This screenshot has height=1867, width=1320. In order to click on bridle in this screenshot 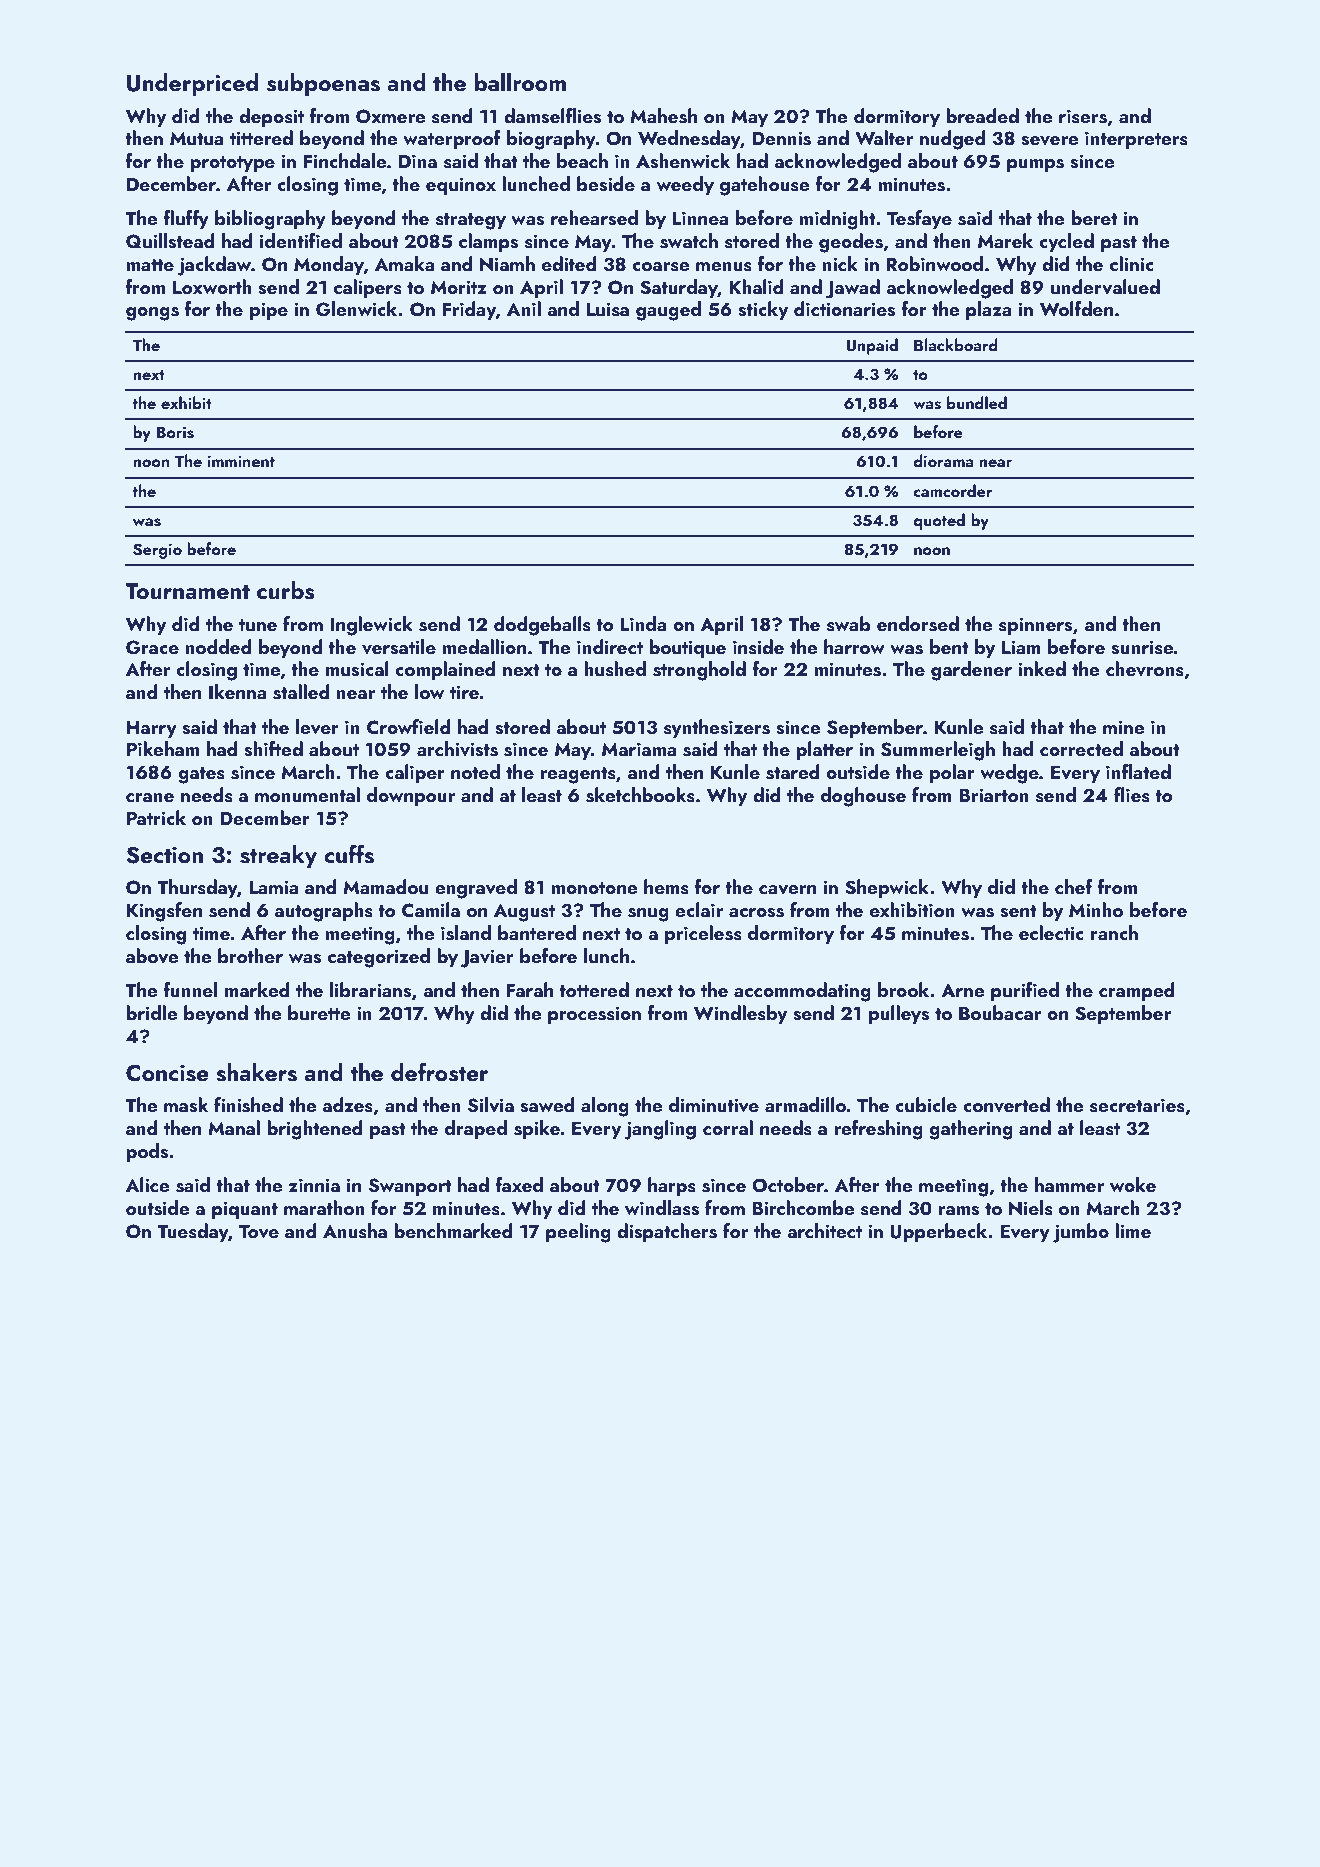, I will do `click(152, 1012)`.
